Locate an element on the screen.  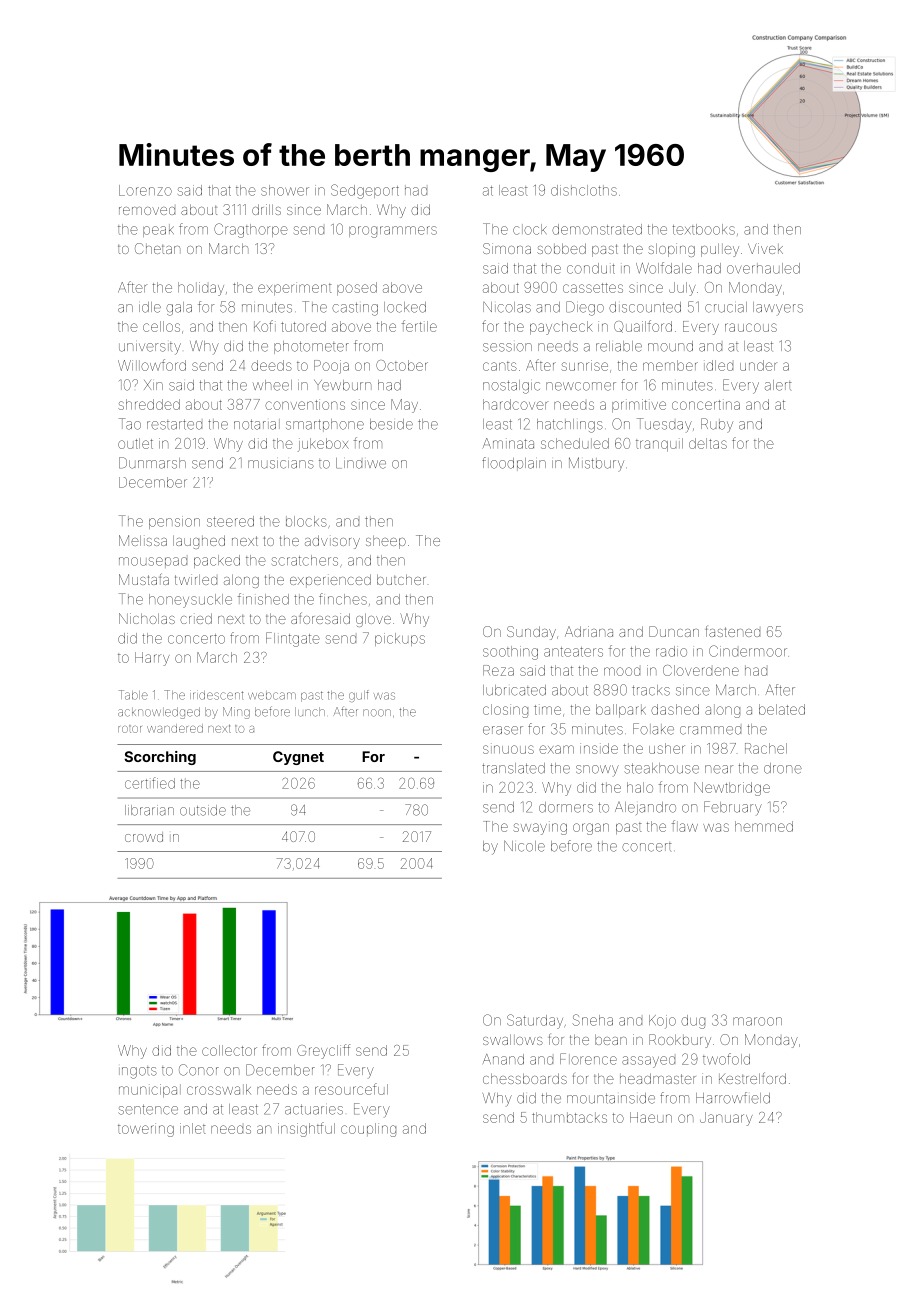
flaw is located at coordinates (685, 826).
